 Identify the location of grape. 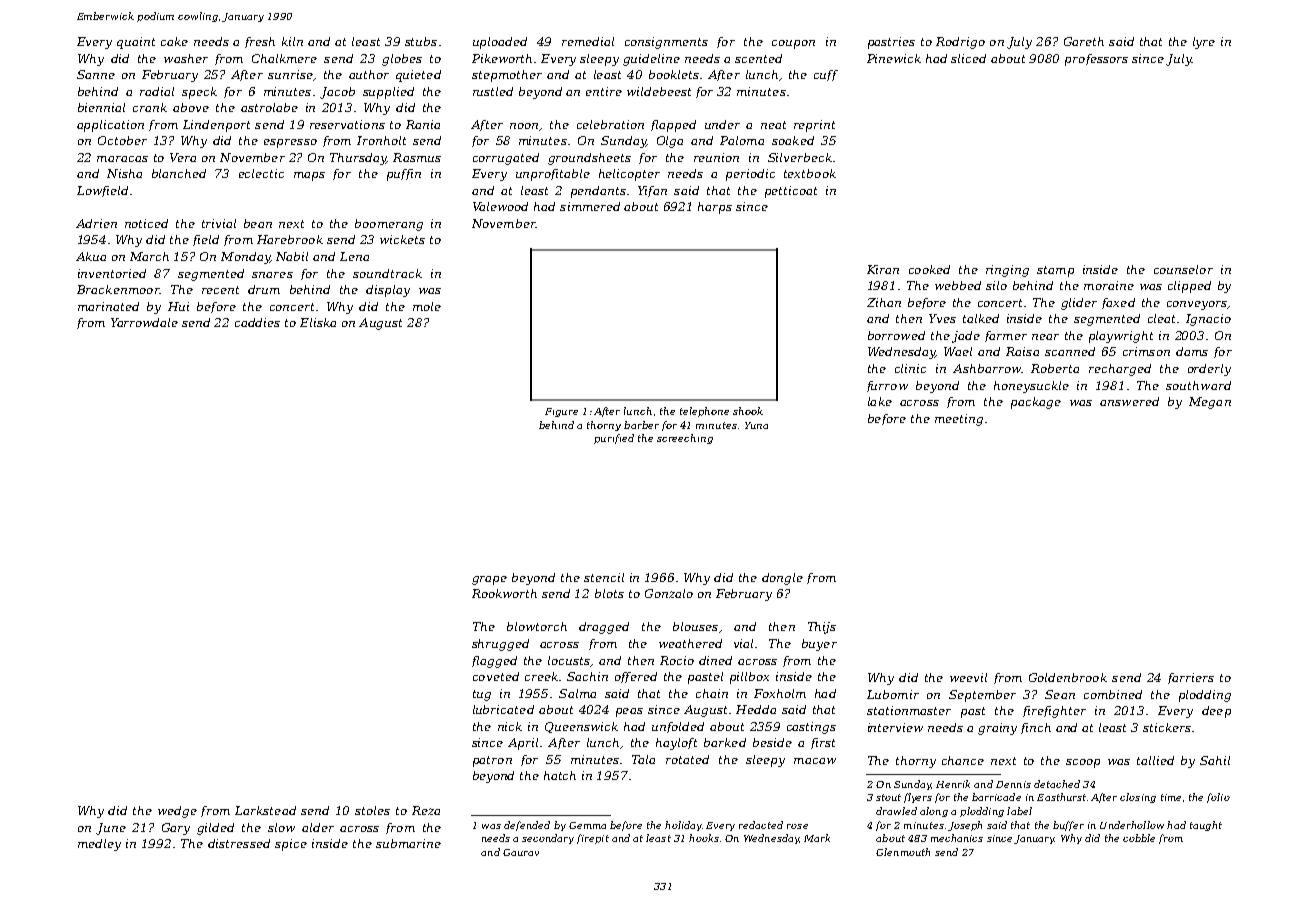
(489, 580).
